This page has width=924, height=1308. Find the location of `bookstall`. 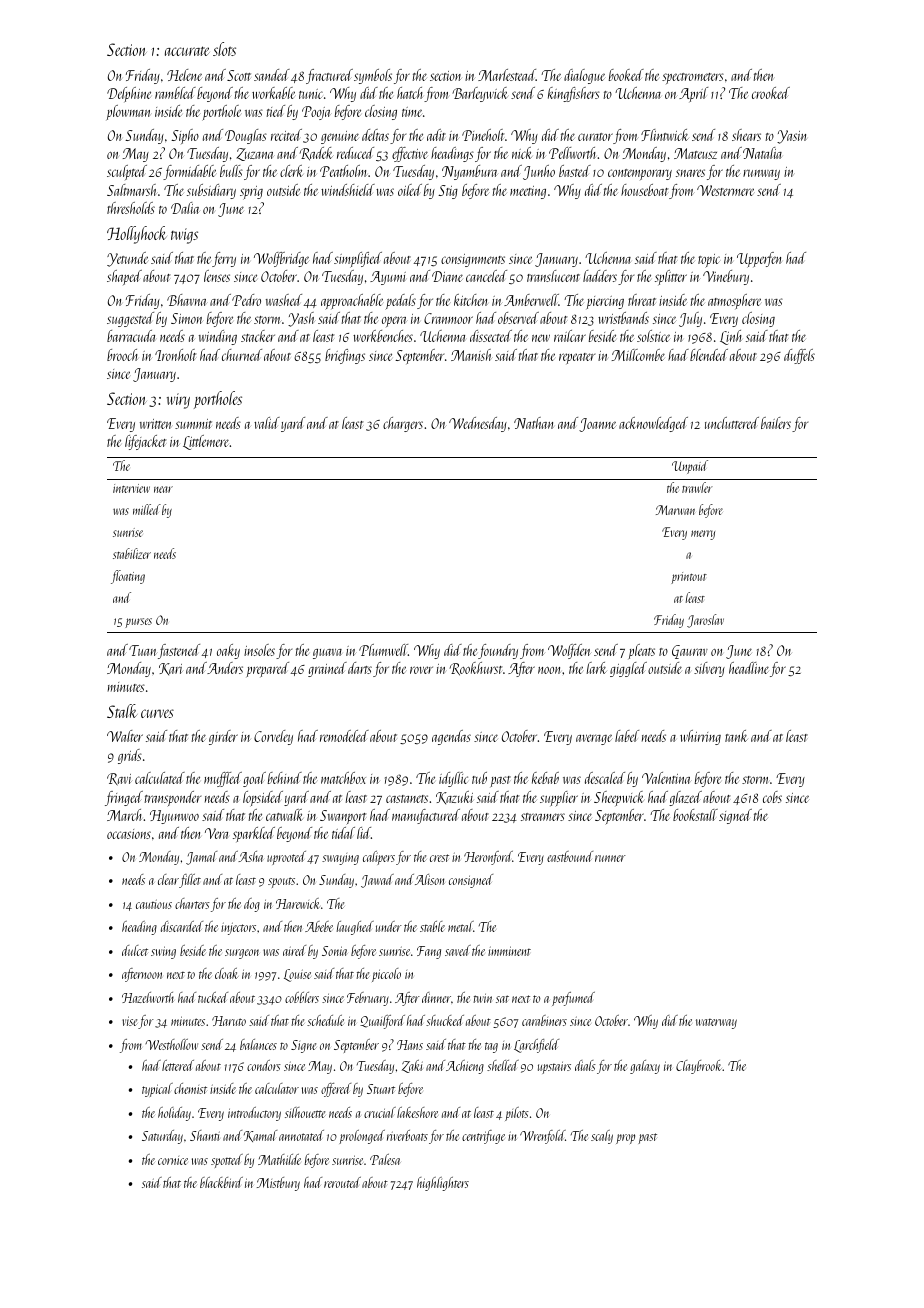

bookstall is located at coordinates (695, 815).
